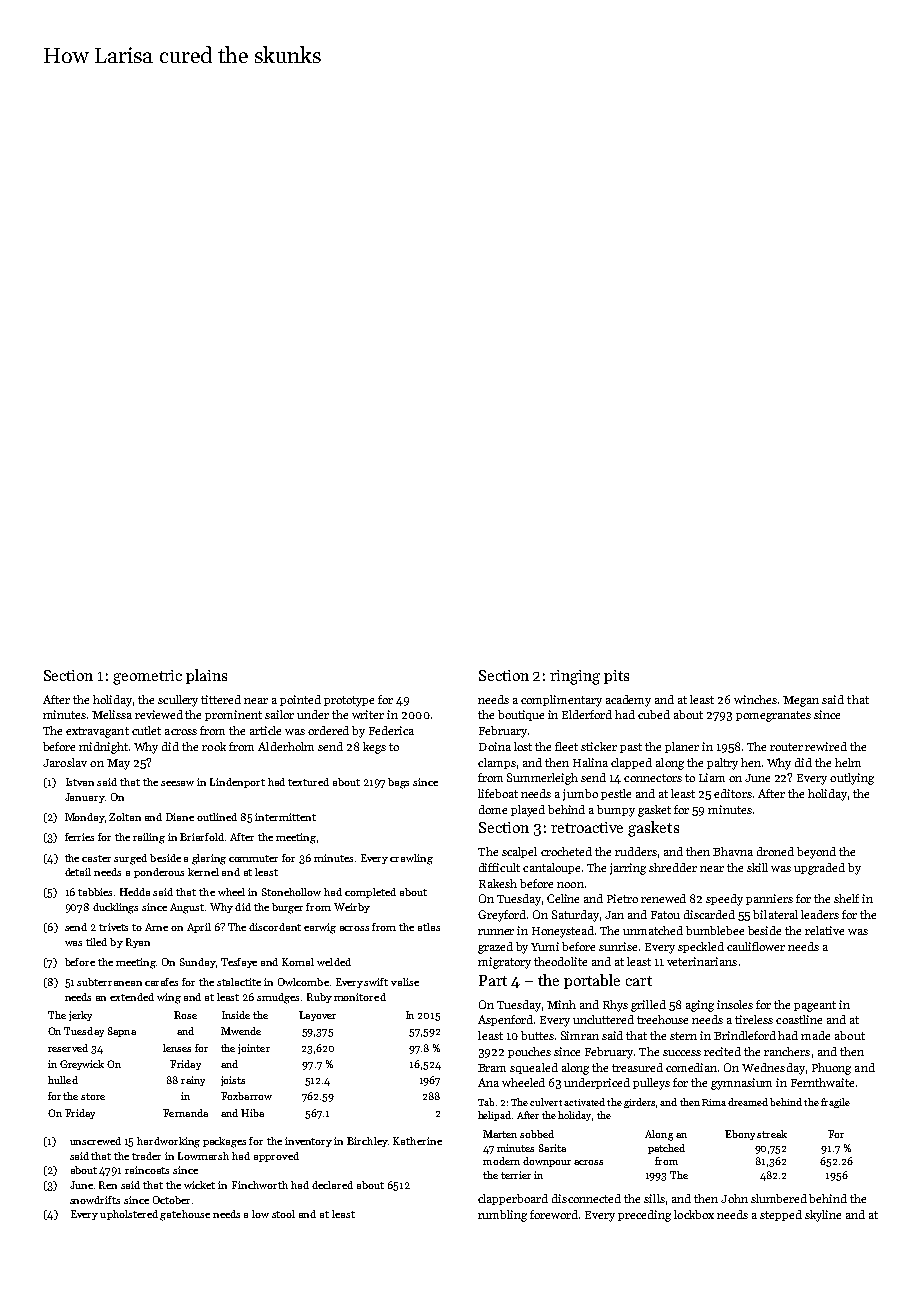 This screenshot has width=924, height=1308. Describe the element at coordinates (95, 1200) in the screenshot. I see `snowdrifts` at that location.
